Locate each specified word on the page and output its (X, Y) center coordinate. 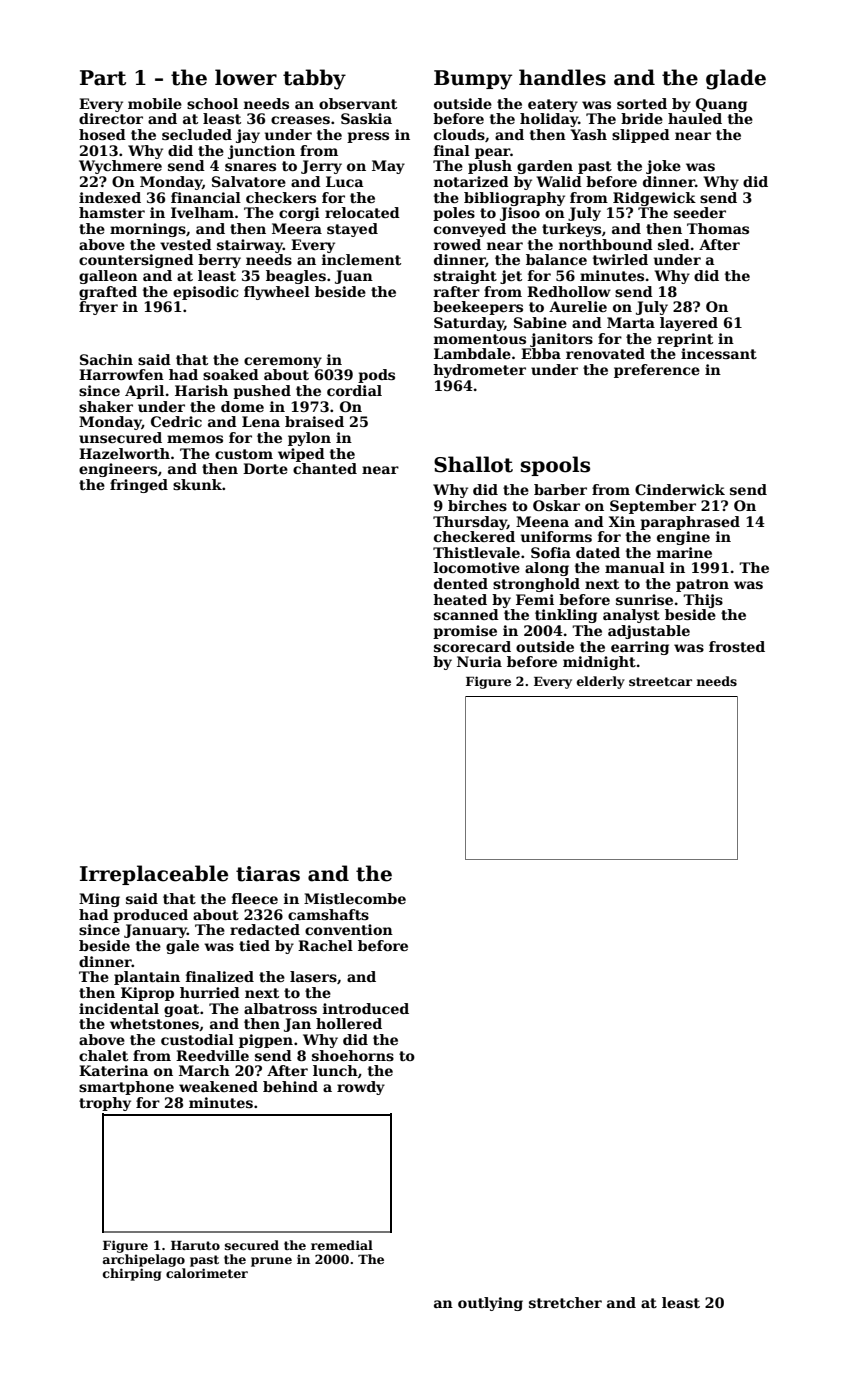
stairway (250, 246)
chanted (325, 468)
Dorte (265, 468)
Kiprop (147, 994)
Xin (622, 521)
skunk (197, 484)
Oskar (556, 505)
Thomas (718, 228)
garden (545, 167)
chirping (132, 1274)
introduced (366, 1008)
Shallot (473, 464)
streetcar (660, 681)
